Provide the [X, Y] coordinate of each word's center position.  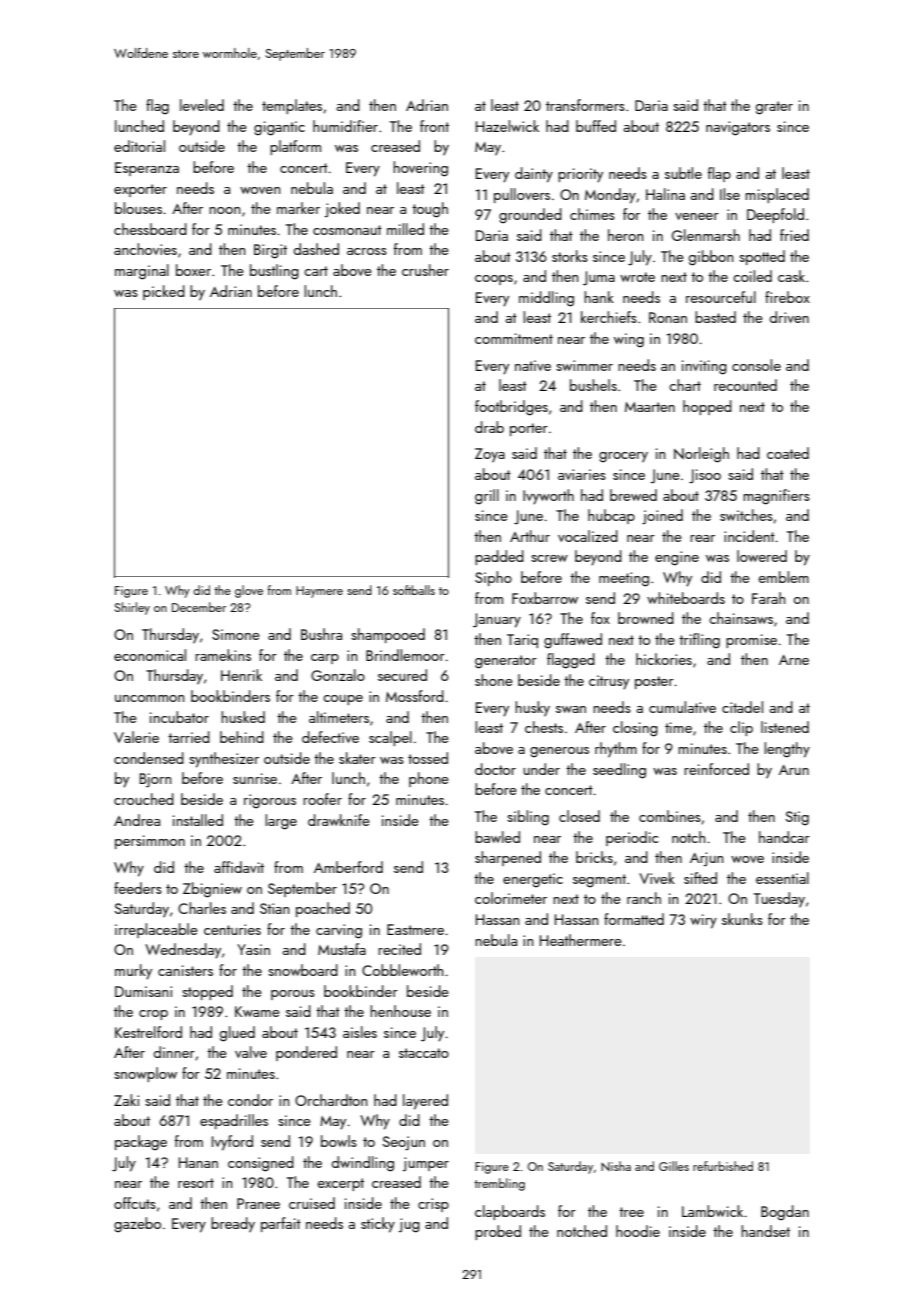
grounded [530, 216]
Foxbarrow [545, 598]
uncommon [149, 698]
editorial [139, 146]
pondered [306, 1053]
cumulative [682, 707]
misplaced [777, 195]
